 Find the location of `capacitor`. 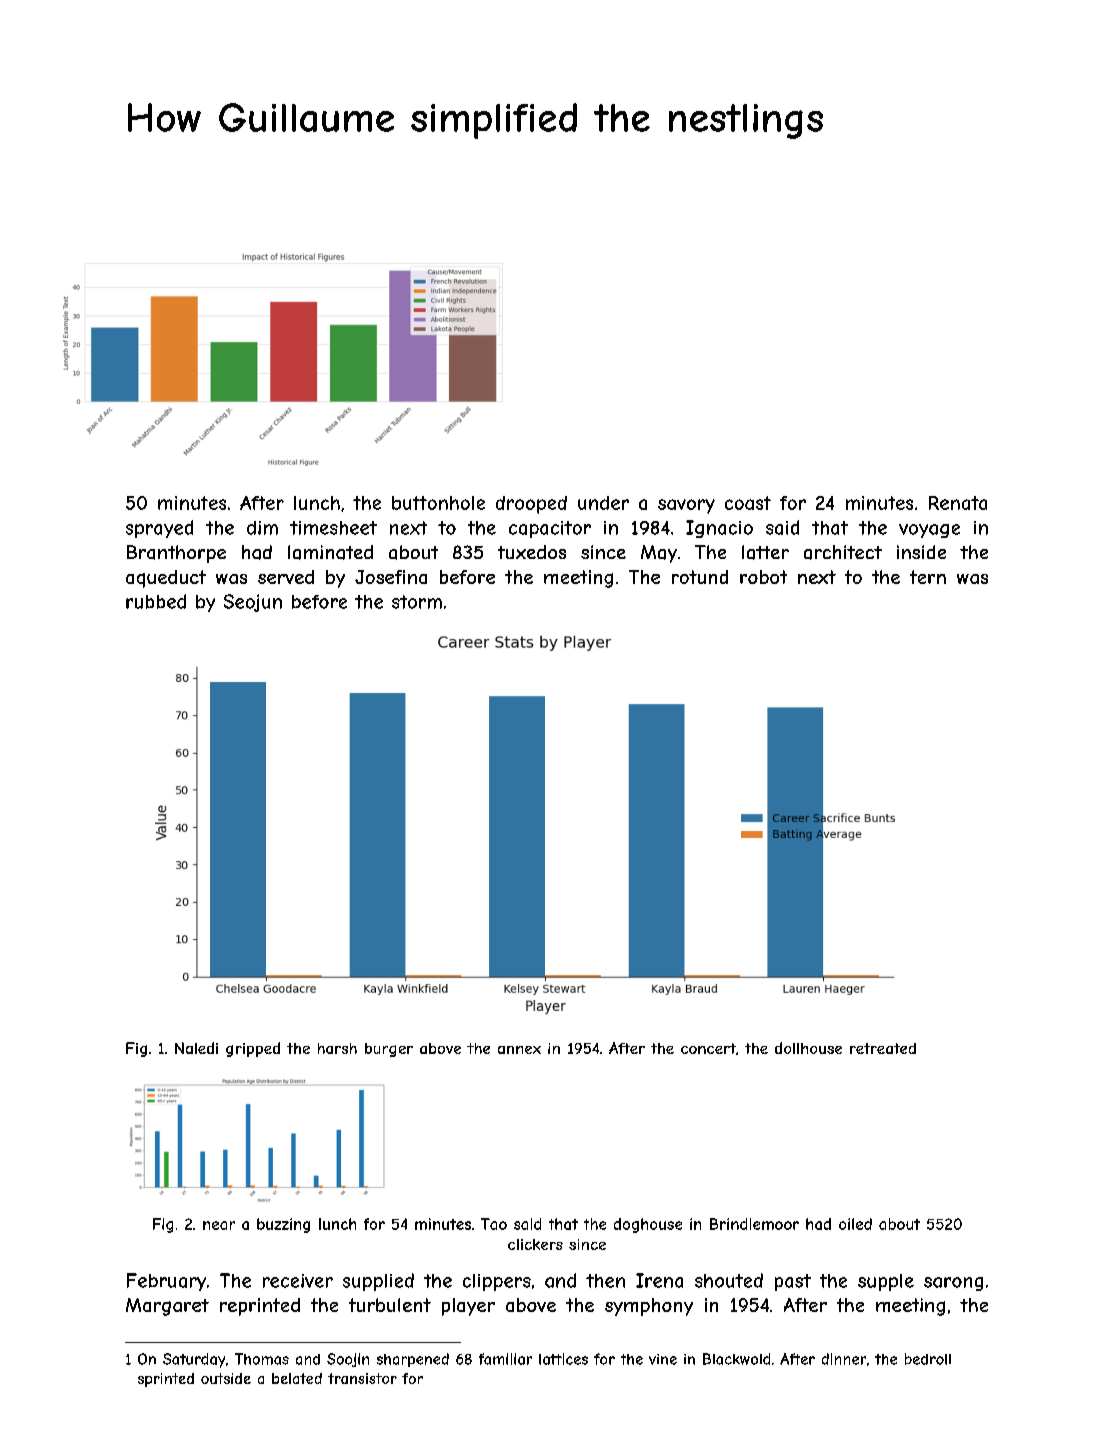

capacitor is located at coordinates (550, 529).
